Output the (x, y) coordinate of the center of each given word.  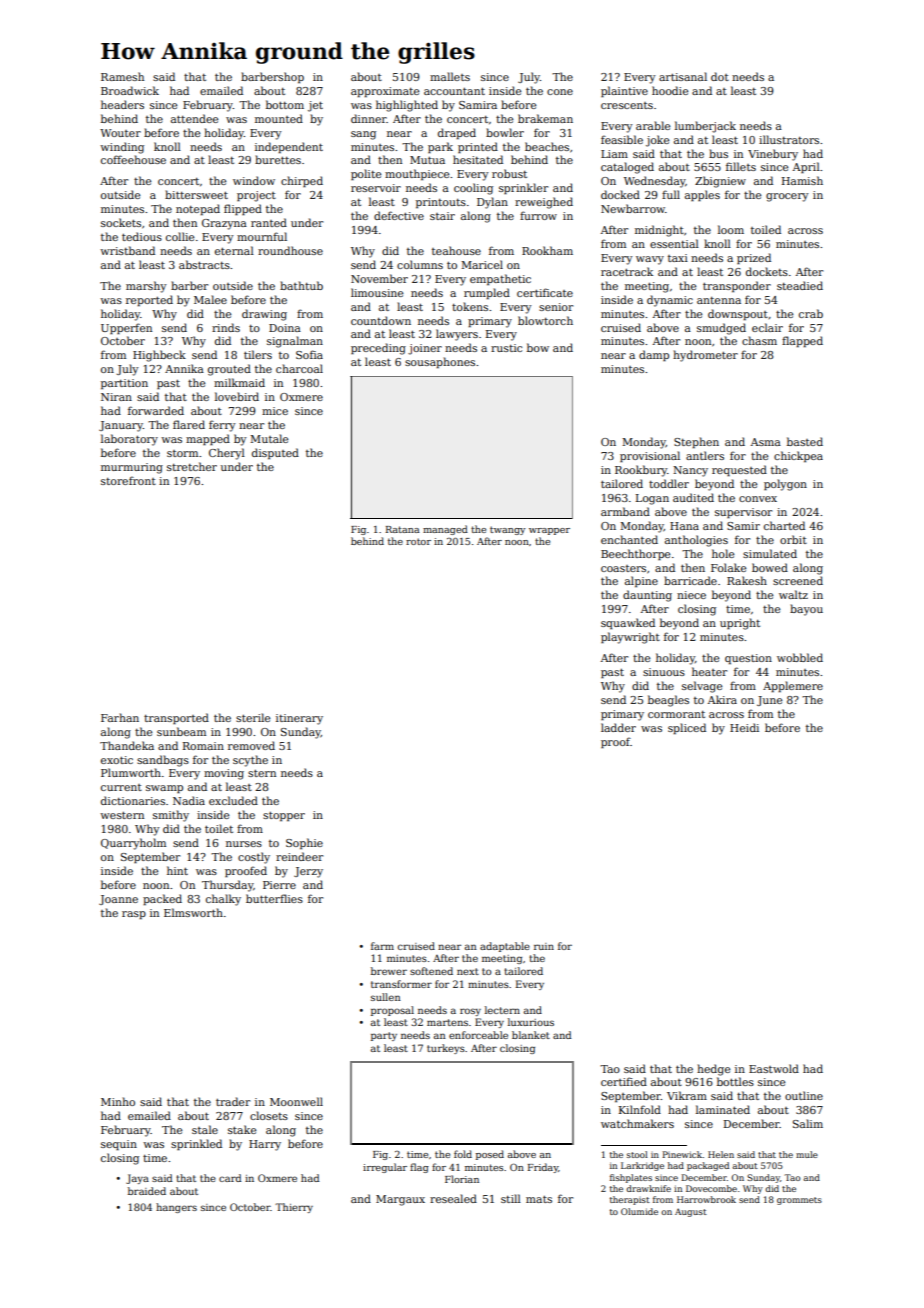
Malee (210, 299)
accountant (454, 91)
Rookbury (641, 471)
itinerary (299, 719)
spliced (687, 728)
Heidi (744, 727)
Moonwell (296, 1101)
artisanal (683, 76)
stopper (284, 816)
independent (289, 147)
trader (233, 1101)
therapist (630, 1200)
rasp (134, 915)
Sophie (304, 843)
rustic (506, 348)
